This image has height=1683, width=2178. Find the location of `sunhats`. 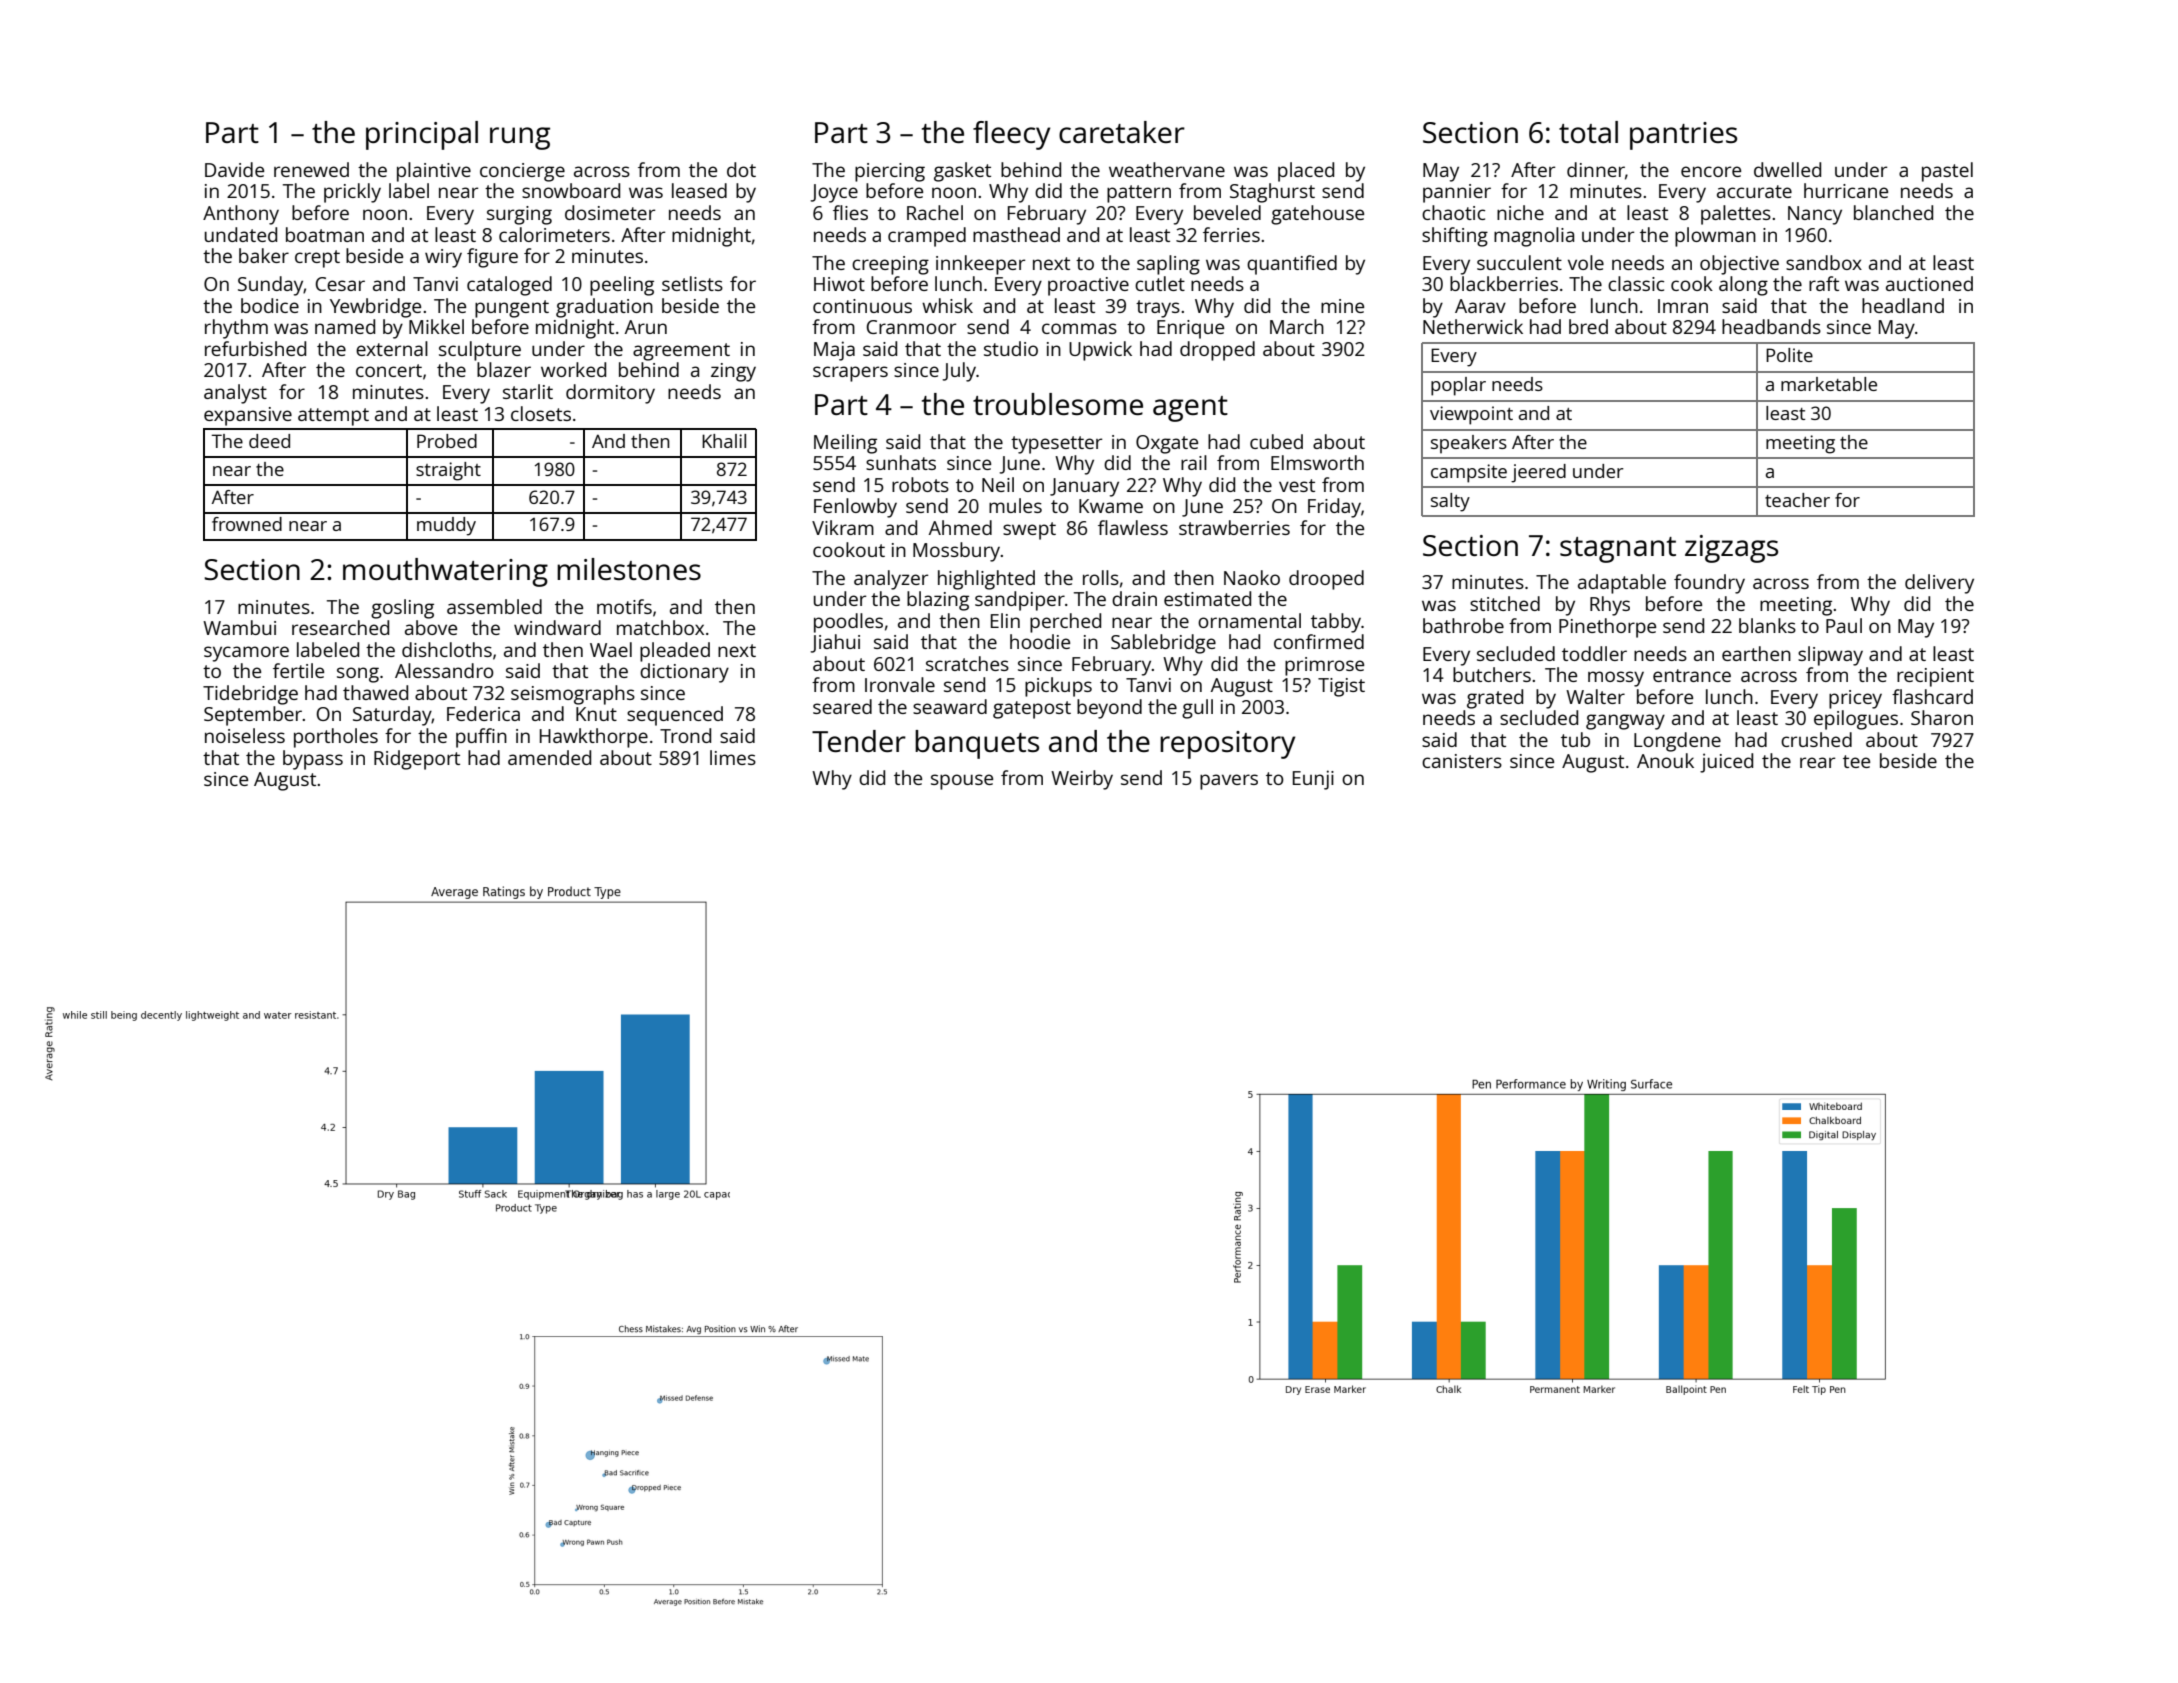

sunhats is located at coordinates (901, 462).
